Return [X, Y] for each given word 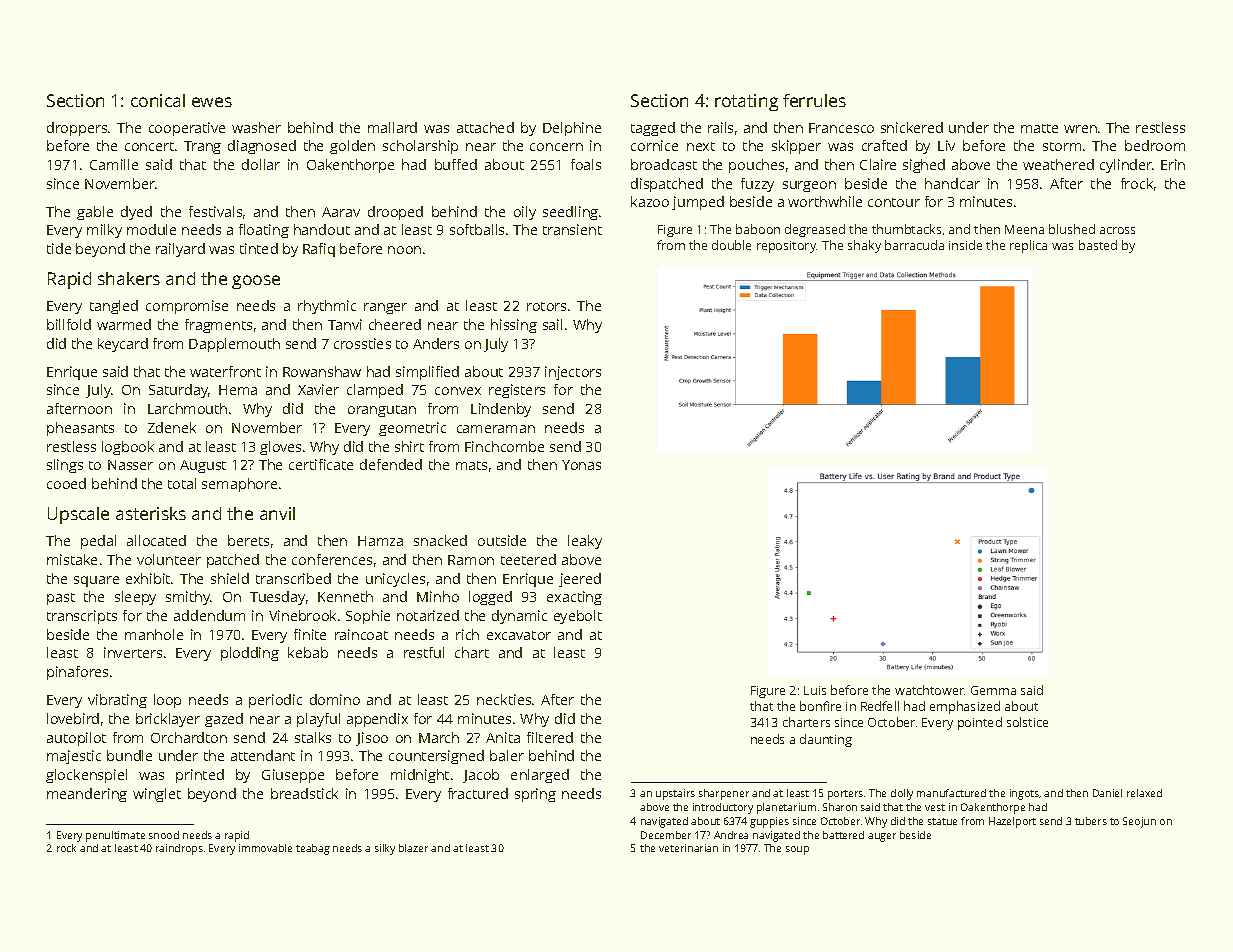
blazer [413, 848]
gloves [280, 448]
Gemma [993, 690]
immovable [265, 848]
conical [158, 100]
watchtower [929, 690]
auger [882, 837]
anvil [277, 513]
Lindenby [501, 410]
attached [485, 127]
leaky [585, 542]
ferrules [814, 100]
